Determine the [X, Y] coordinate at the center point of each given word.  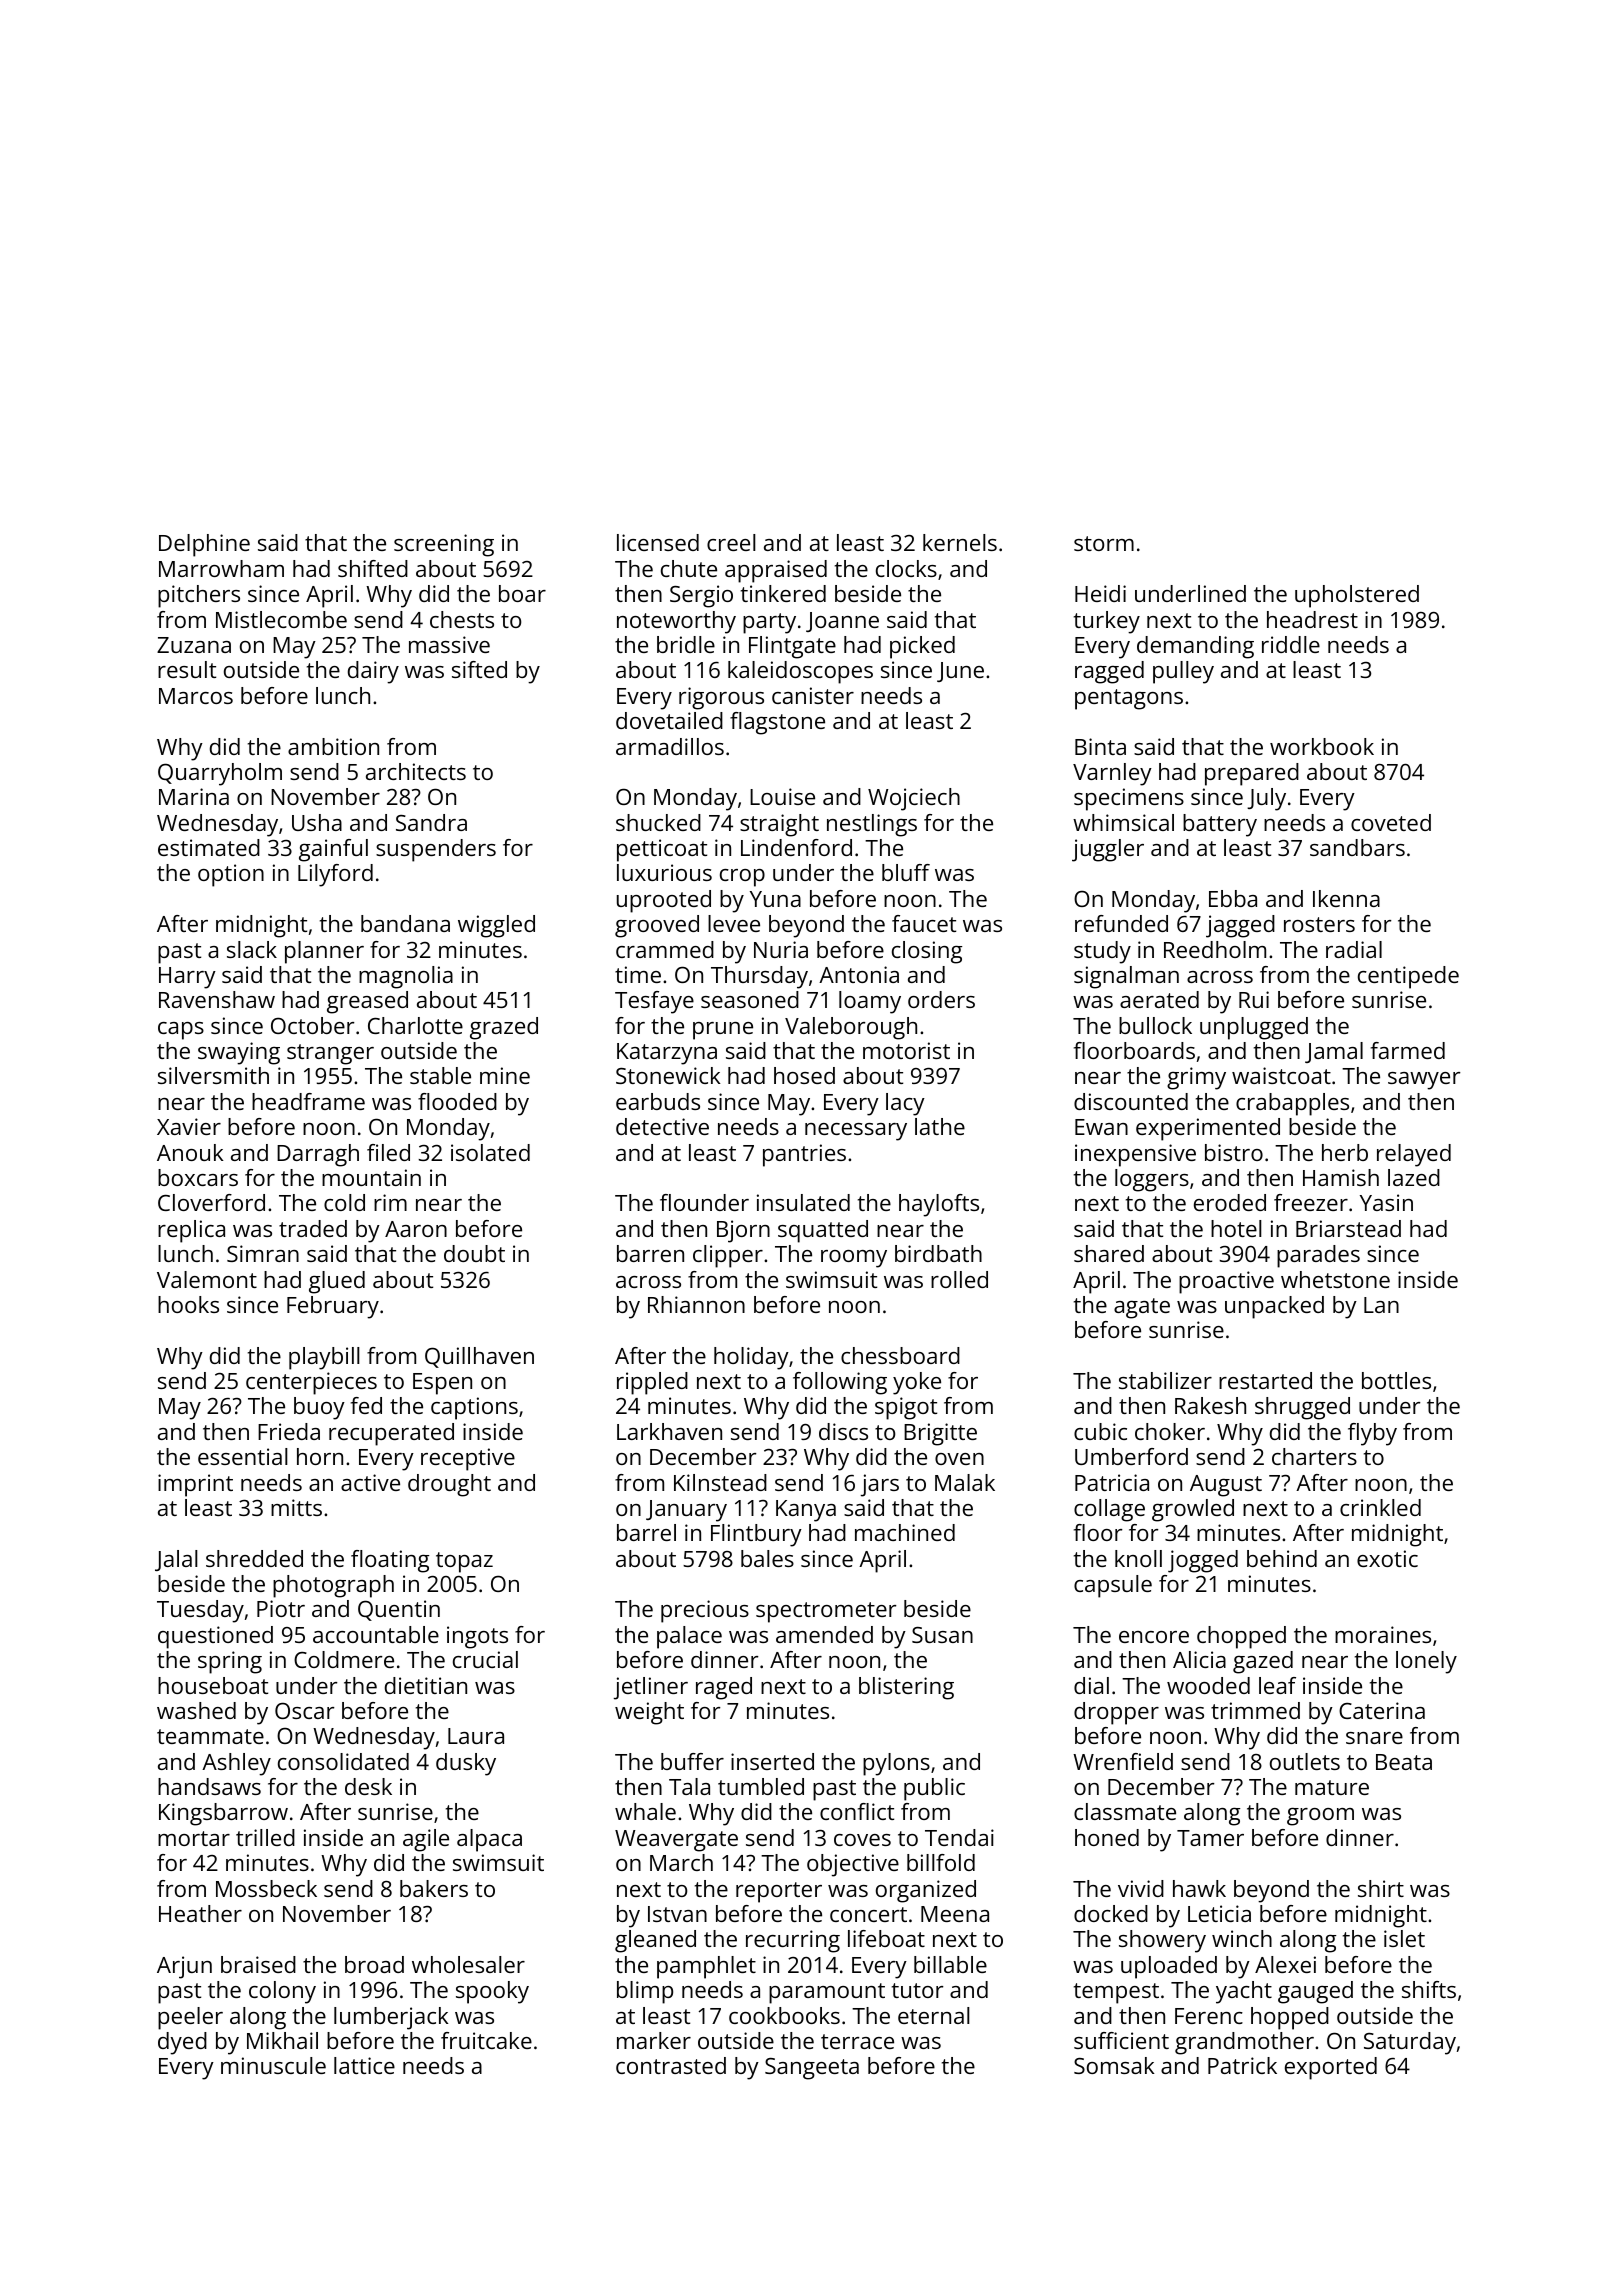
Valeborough [851, 1028]
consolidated [343, 1761]
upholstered [1357, 596]
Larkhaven [669, 1431]
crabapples [1292, 1104]
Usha [317, 822]
